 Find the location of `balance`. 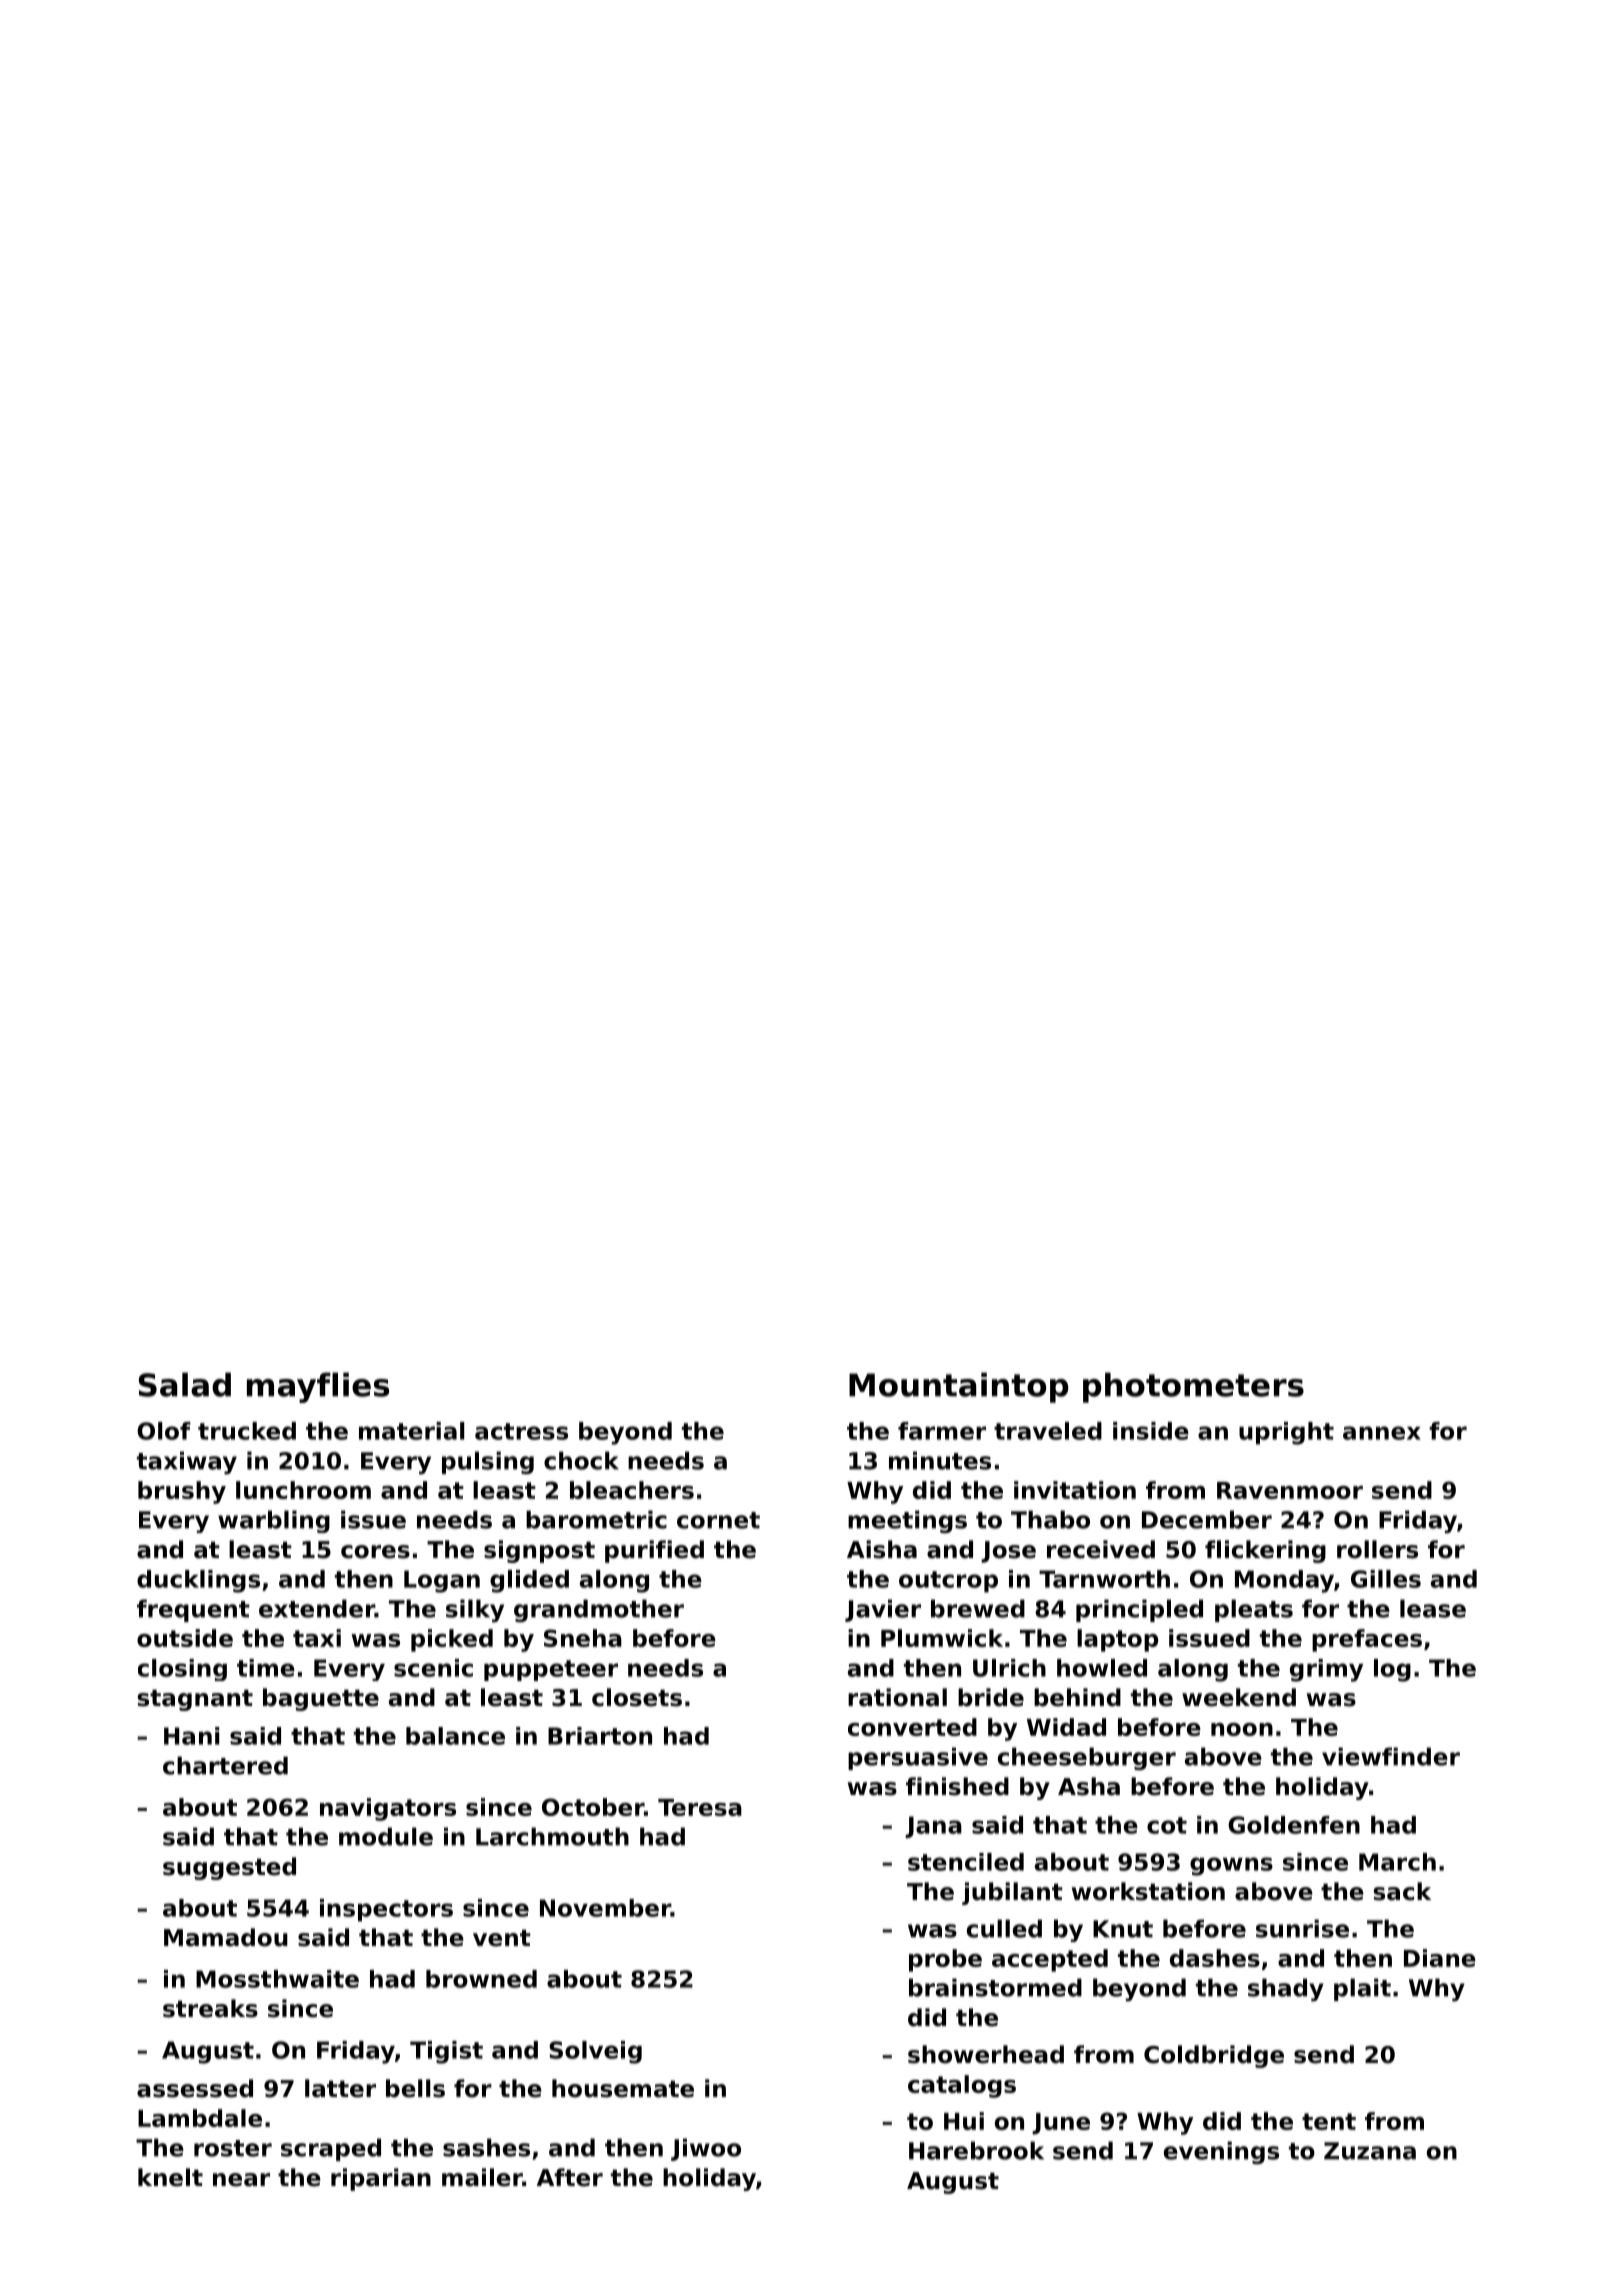

balance is located at coordinates (455, 1736).
